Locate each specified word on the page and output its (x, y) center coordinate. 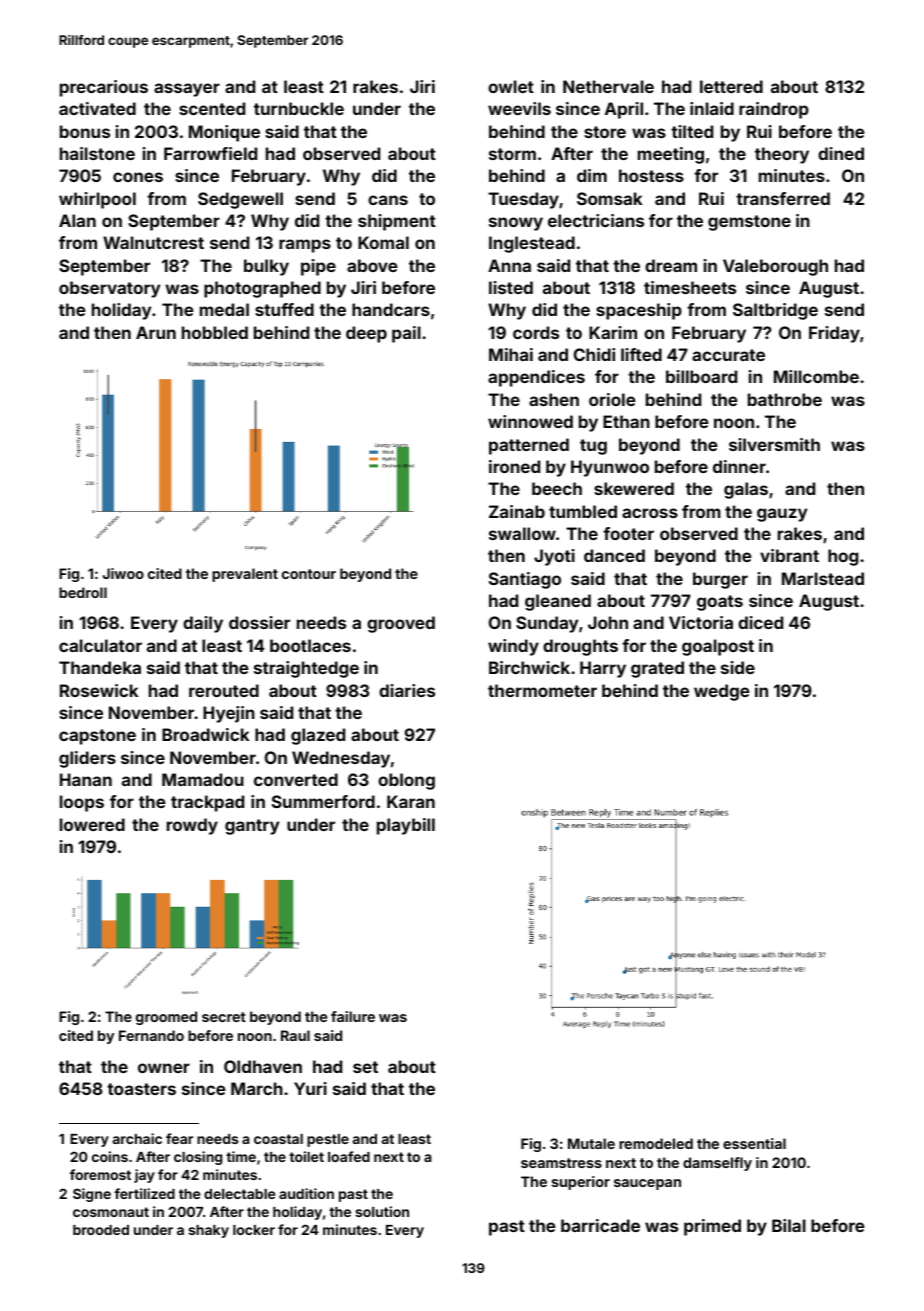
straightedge (306, 669)
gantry (252, 827)
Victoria (701, 622)
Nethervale (608, 86)
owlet (511, 86)
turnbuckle (299, 108)
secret (224, 1017)
